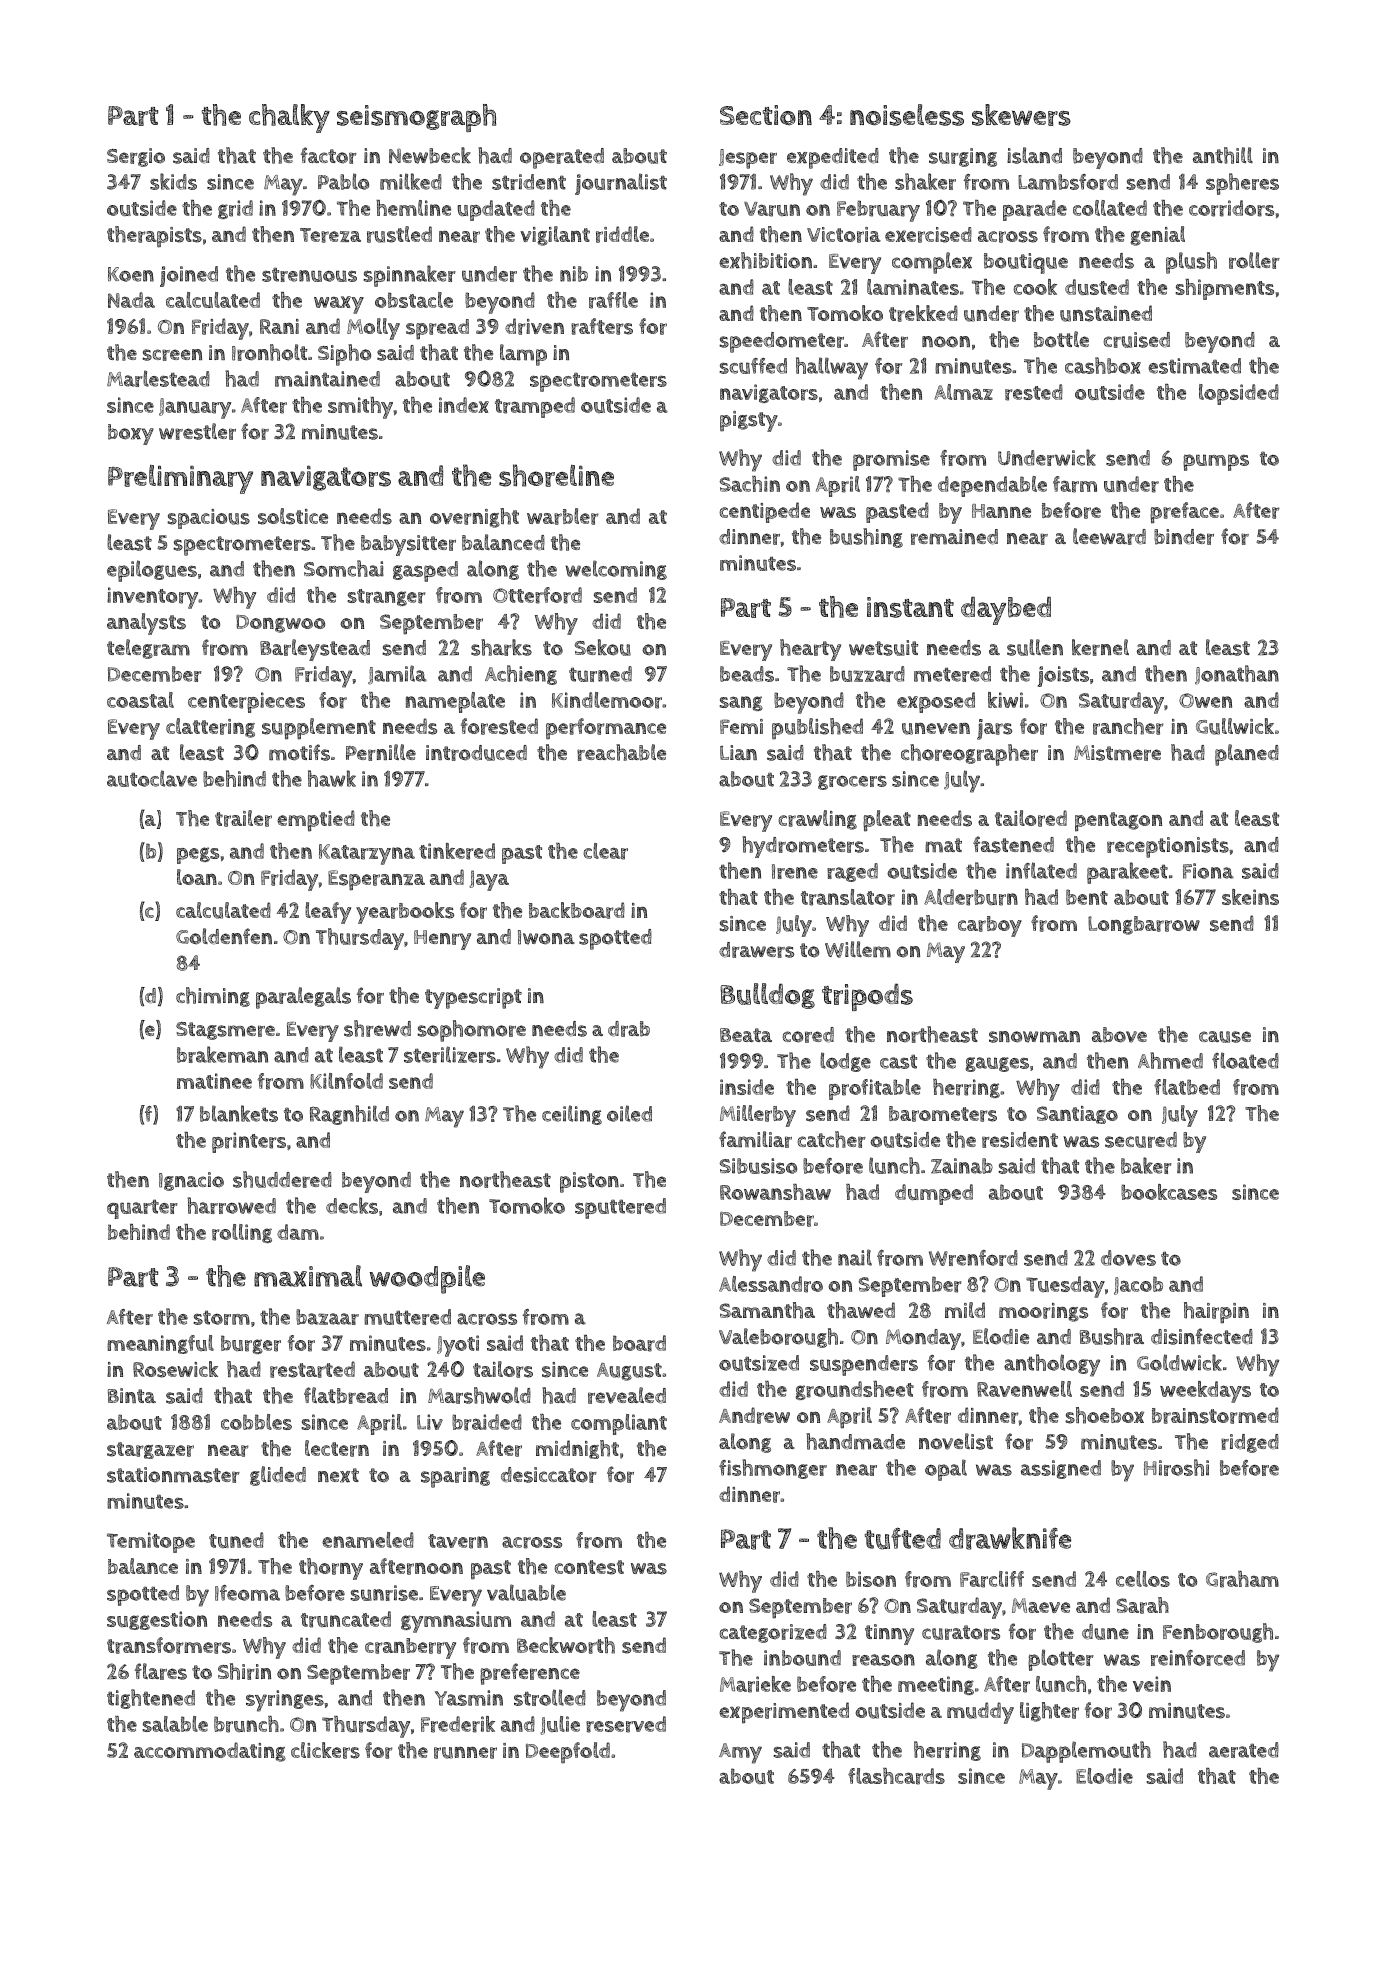  What do you see at coordinates (325, 1750) in the screenshot?
I see `clickers` at bounding box center [325, 1750].
